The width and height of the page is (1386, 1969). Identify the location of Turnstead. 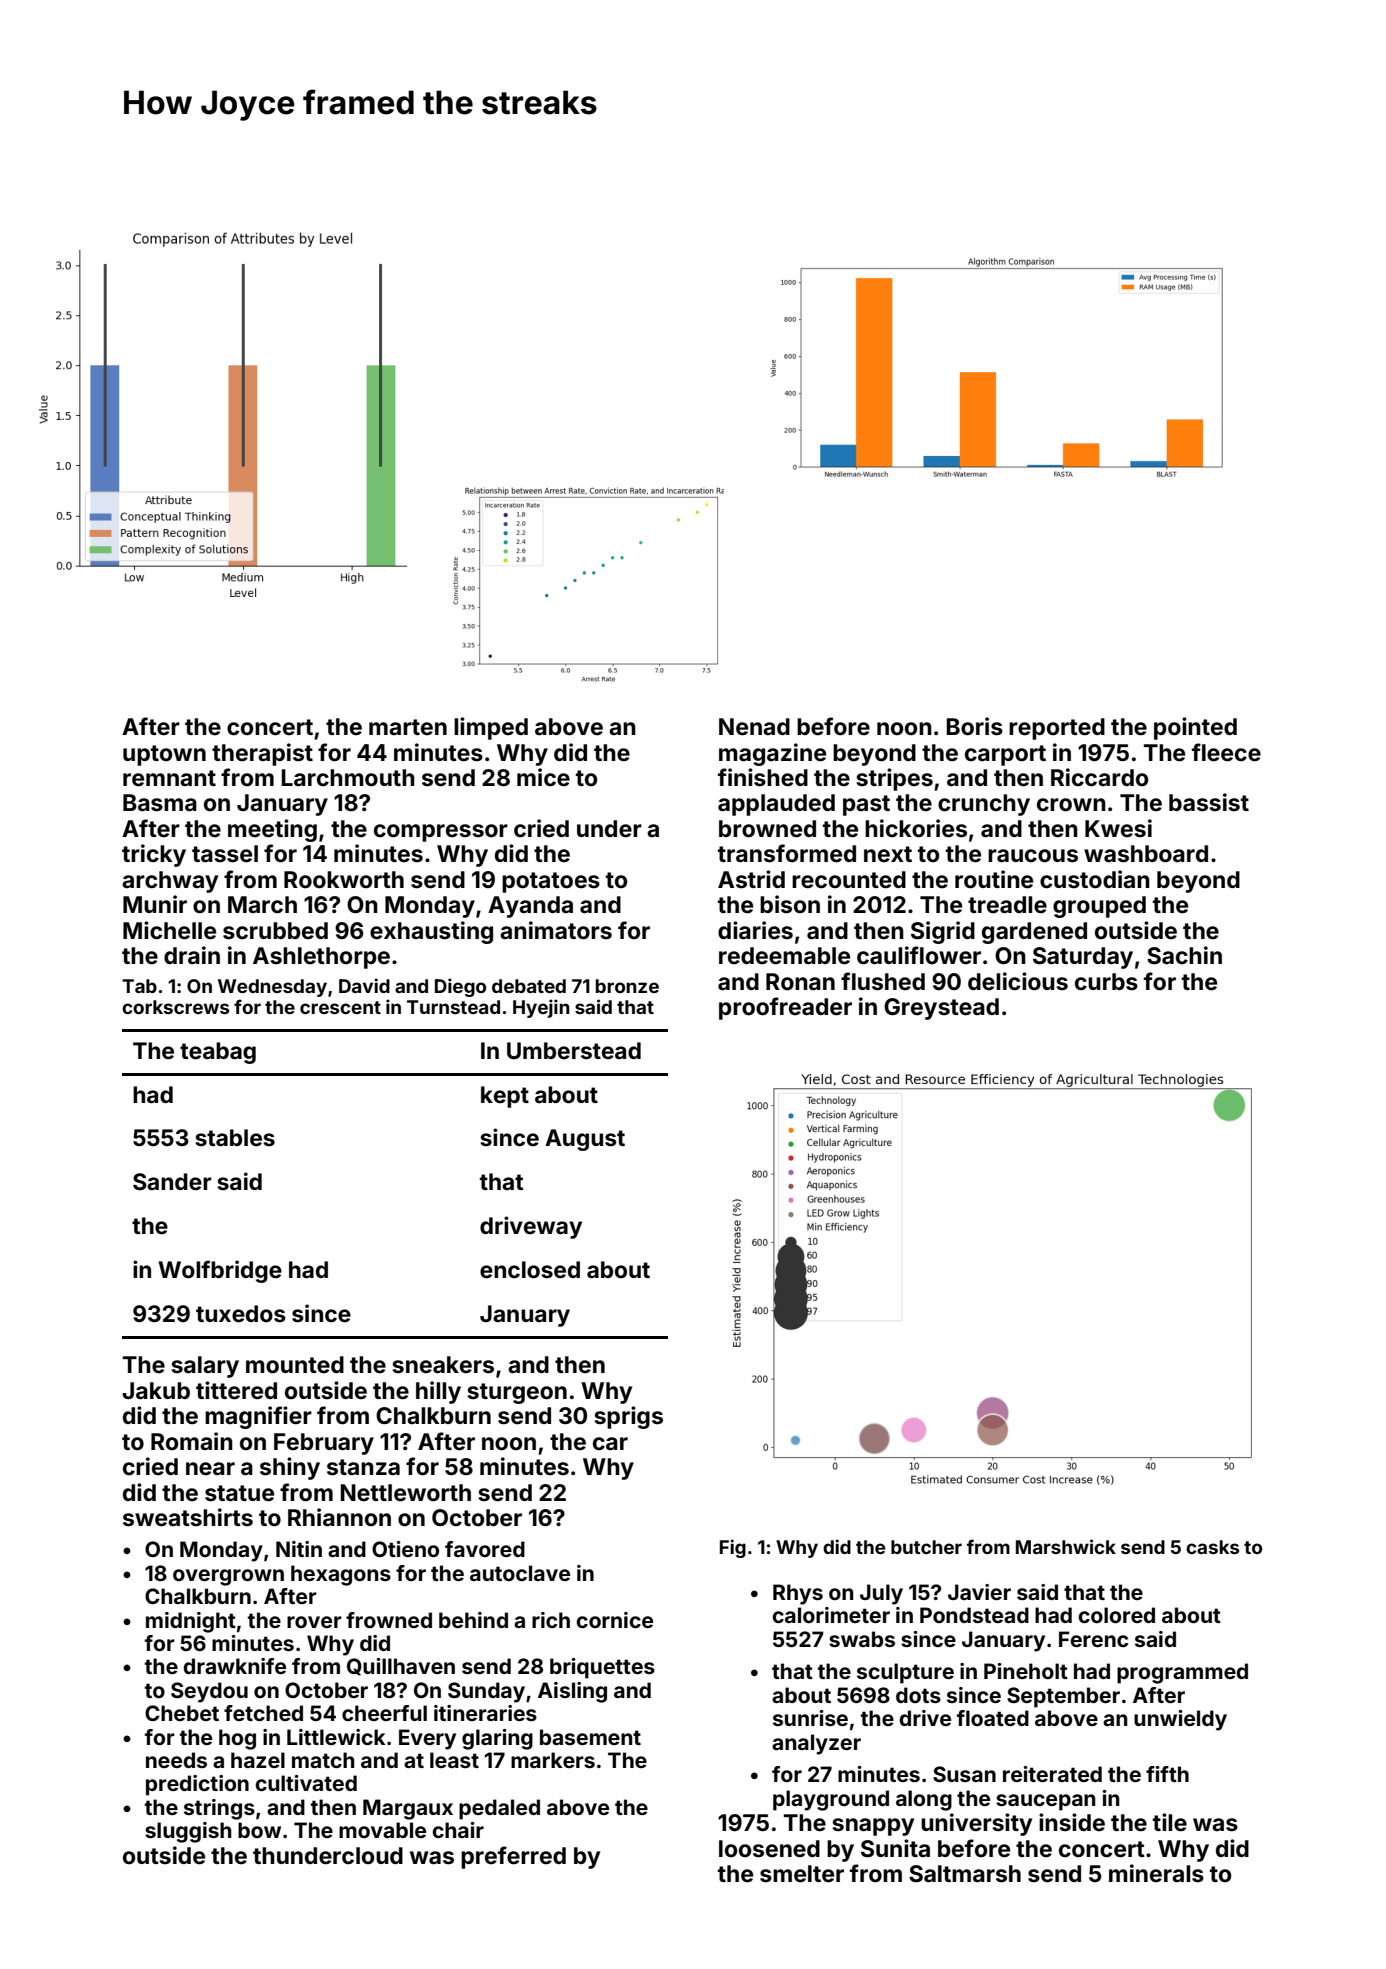
(453, 1007).
